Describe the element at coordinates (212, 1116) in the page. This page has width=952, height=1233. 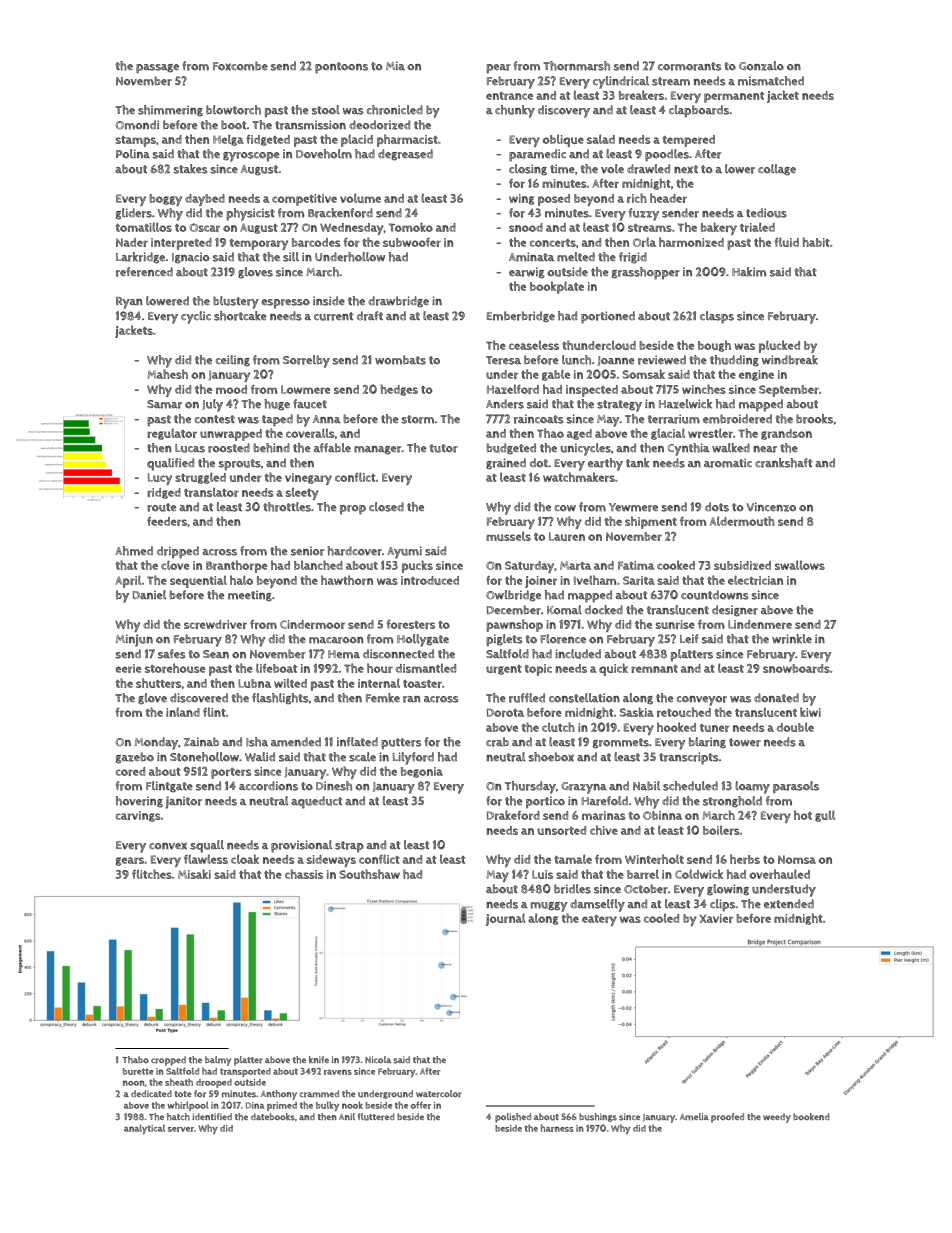
I see `identified` at that location.
